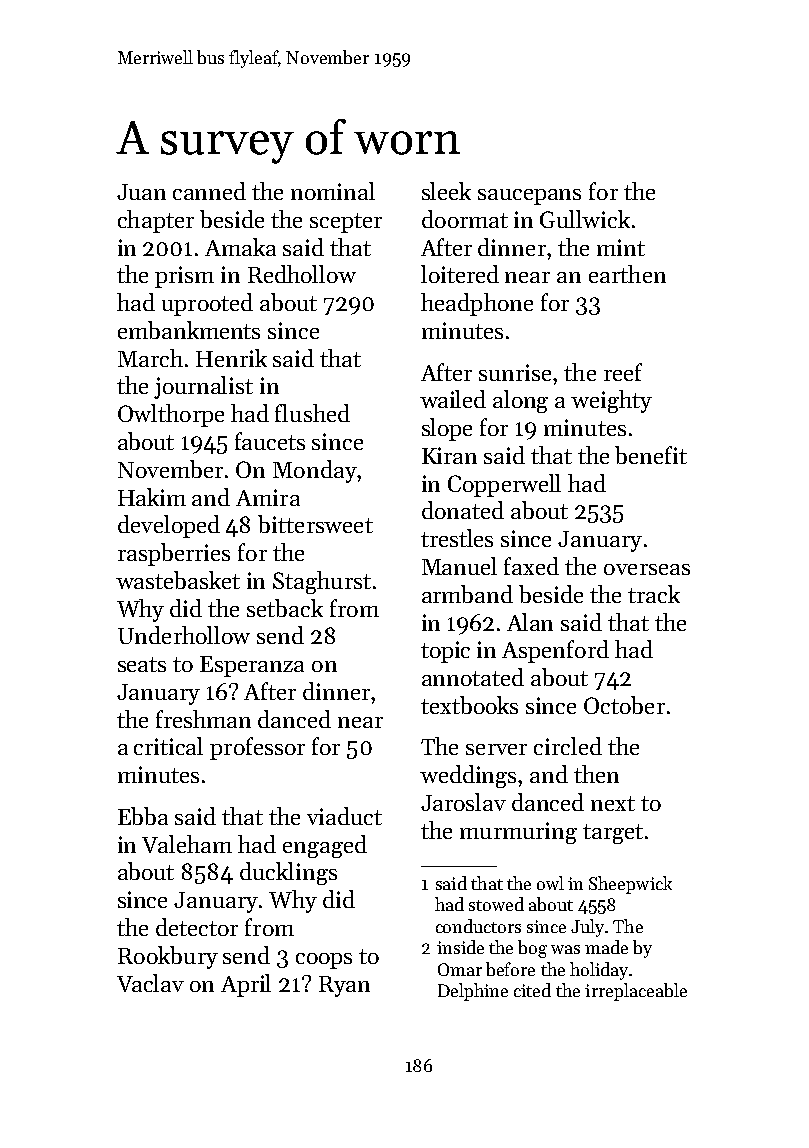 The image size is (809, 1148). What do you see at coordinates (168, 957) in the screenshot?
I see `Rookbury` at bounding box center [168, 957].
